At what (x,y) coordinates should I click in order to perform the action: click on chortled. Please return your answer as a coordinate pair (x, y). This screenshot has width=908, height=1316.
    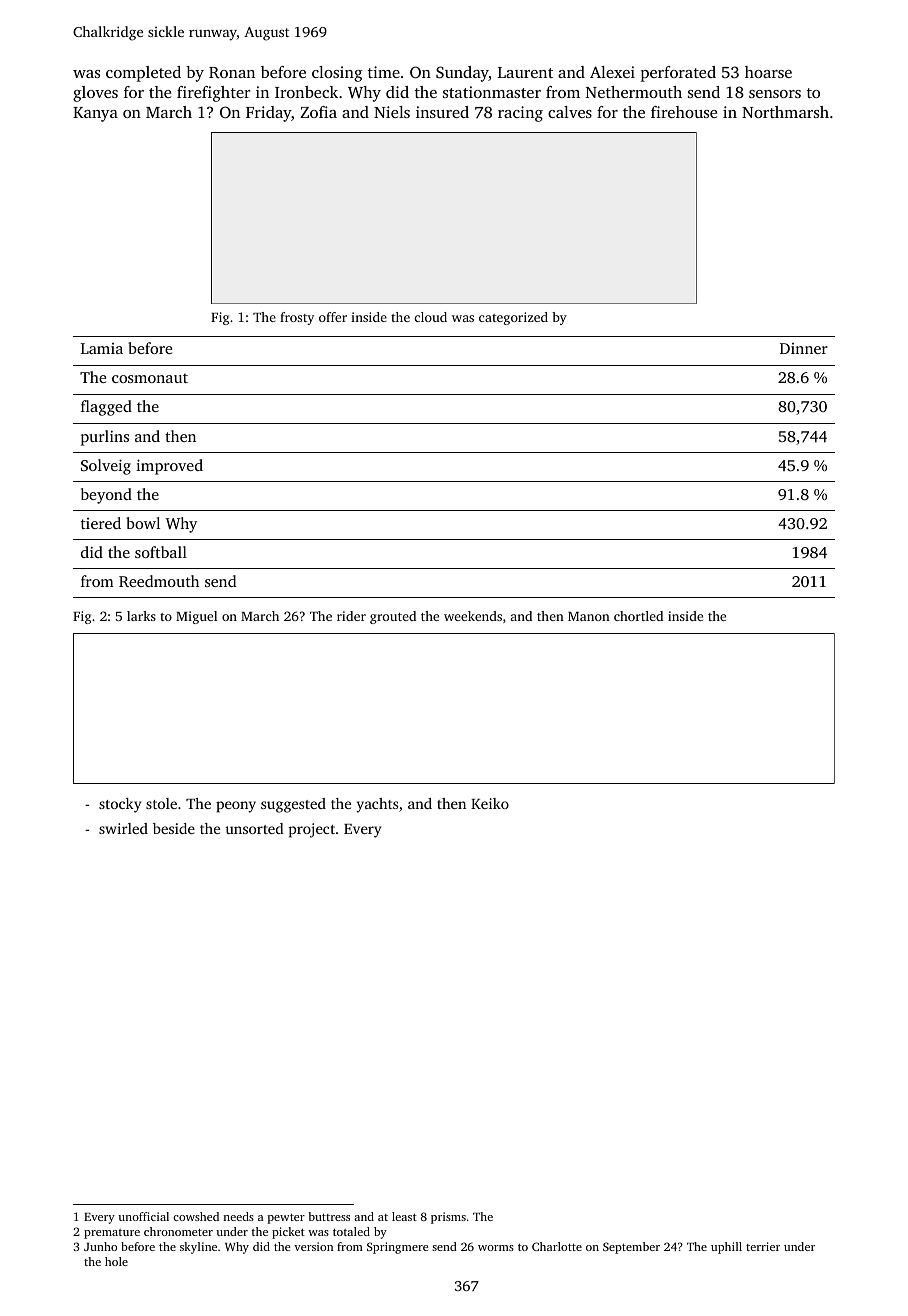
    Looking at the image, I should click on (638, 616).
